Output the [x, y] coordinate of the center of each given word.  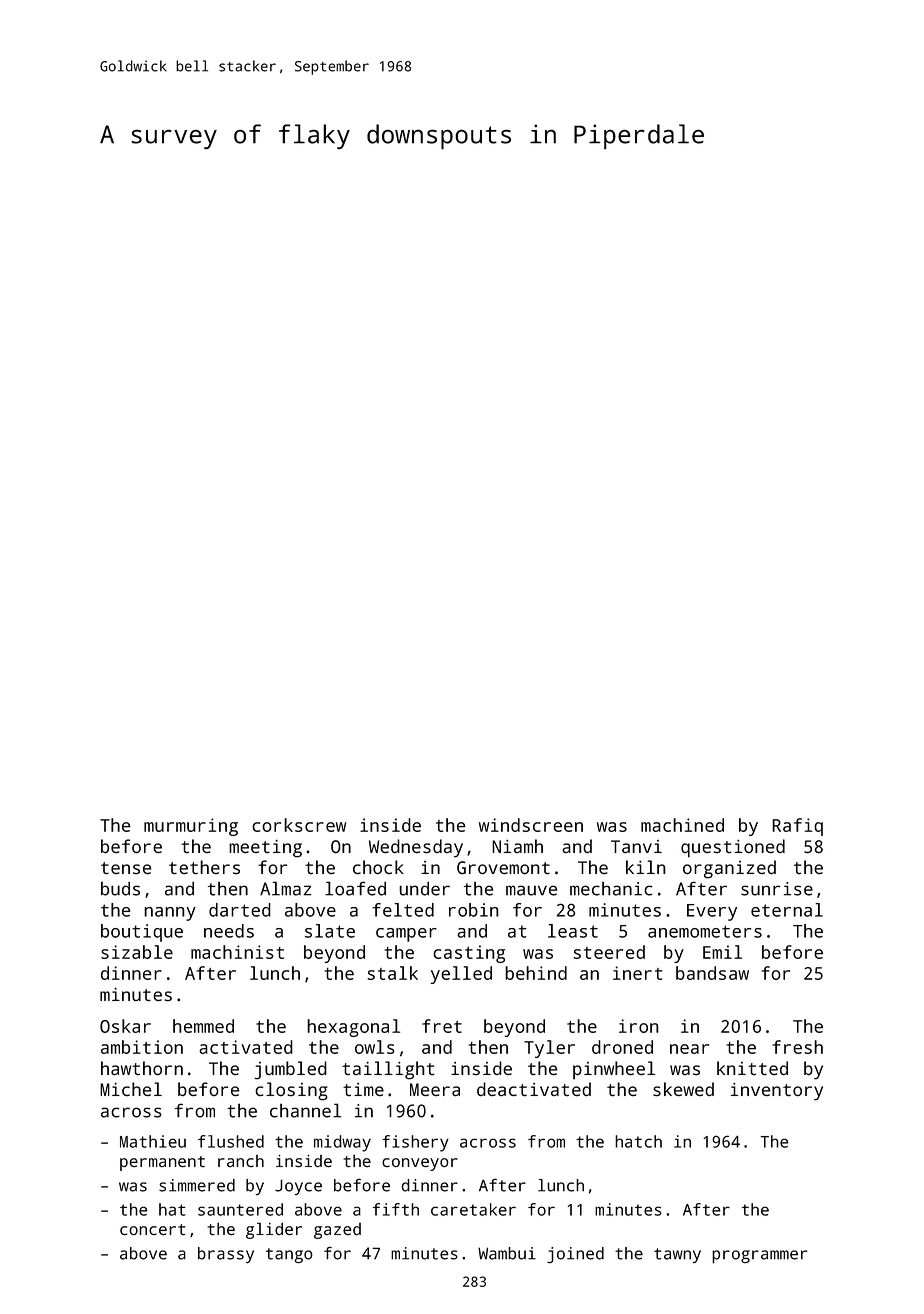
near [689, 1049]
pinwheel [614, 1070]
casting [469, 954]
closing [291, 1091]
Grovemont [503, 868]
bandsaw [712, 973]
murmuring [191, 827]
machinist [237, 952]
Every [712, 912]
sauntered [240, 1209]
